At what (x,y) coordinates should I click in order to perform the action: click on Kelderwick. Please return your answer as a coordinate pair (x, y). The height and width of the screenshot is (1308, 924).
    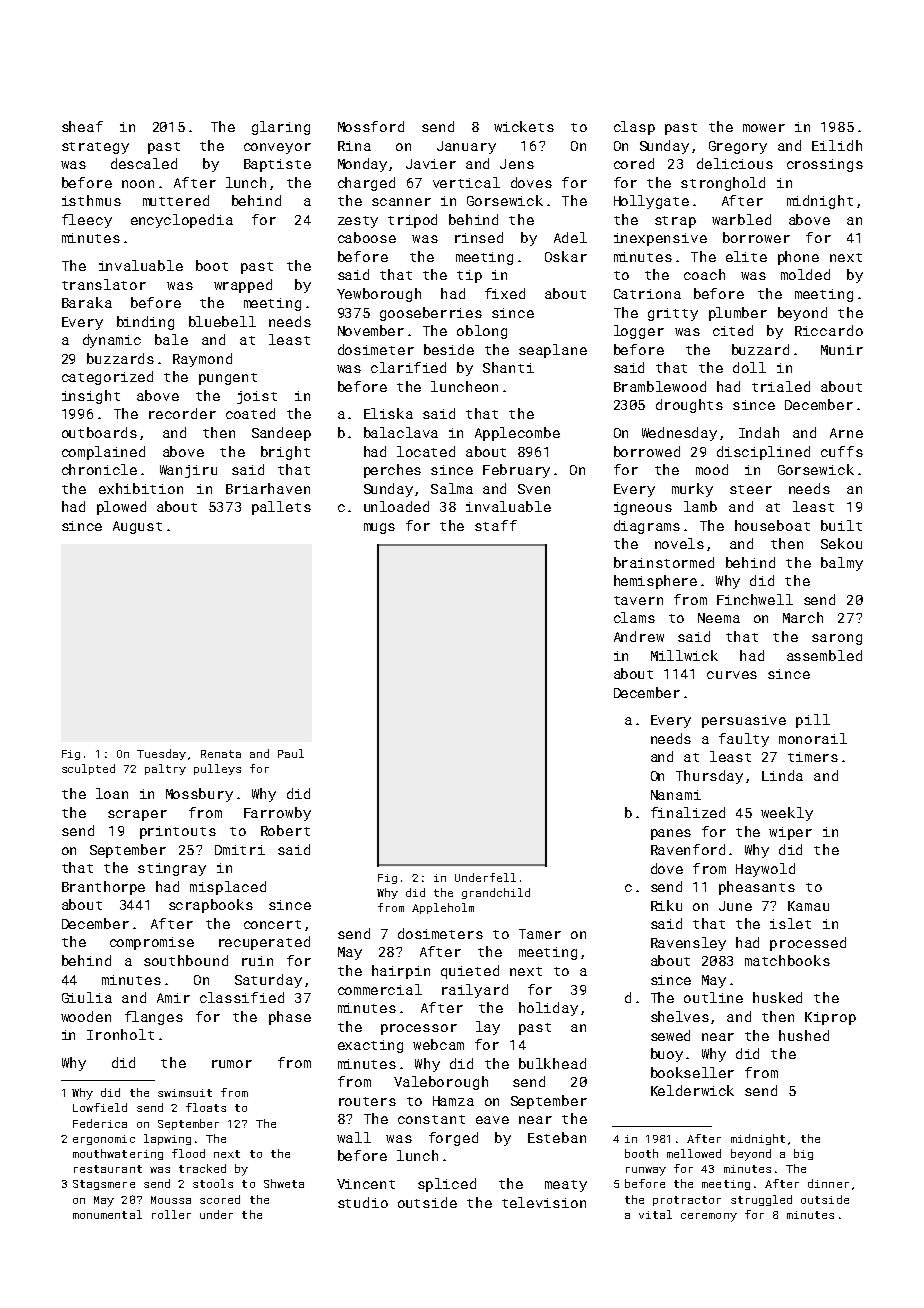
    Looking at the image, I should click on (692, 1090).
